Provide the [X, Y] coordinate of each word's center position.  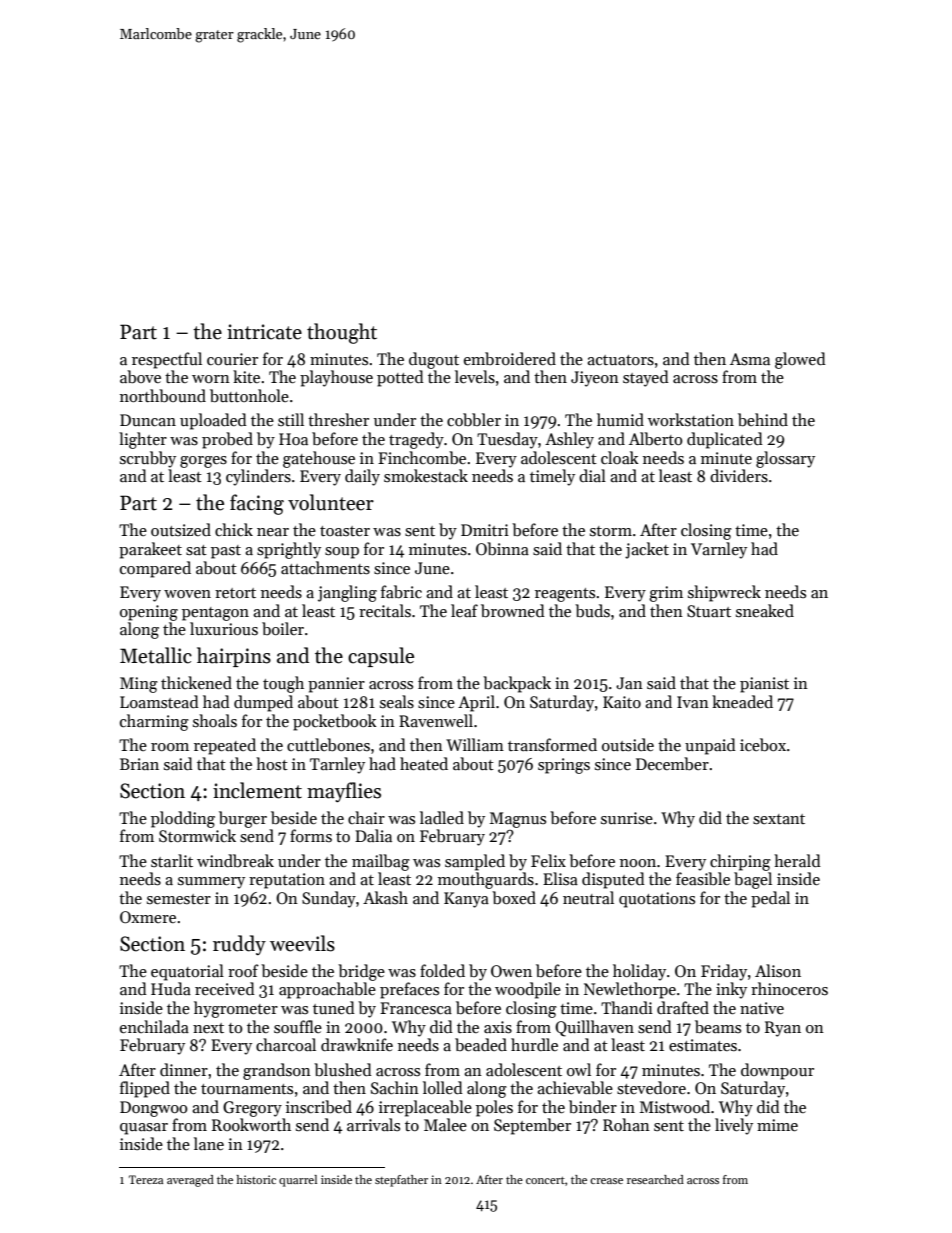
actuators [620, 360]
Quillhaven [594, 1028]
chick [234, 529]
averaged [190, 1181]
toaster [345, 531]
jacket [647, 550]
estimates [703, 1045]
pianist [764, 685]
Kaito [622, 702]
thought [342, 333]
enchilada [154, 1026]
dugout [434, 360]
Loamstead [159, 701]
